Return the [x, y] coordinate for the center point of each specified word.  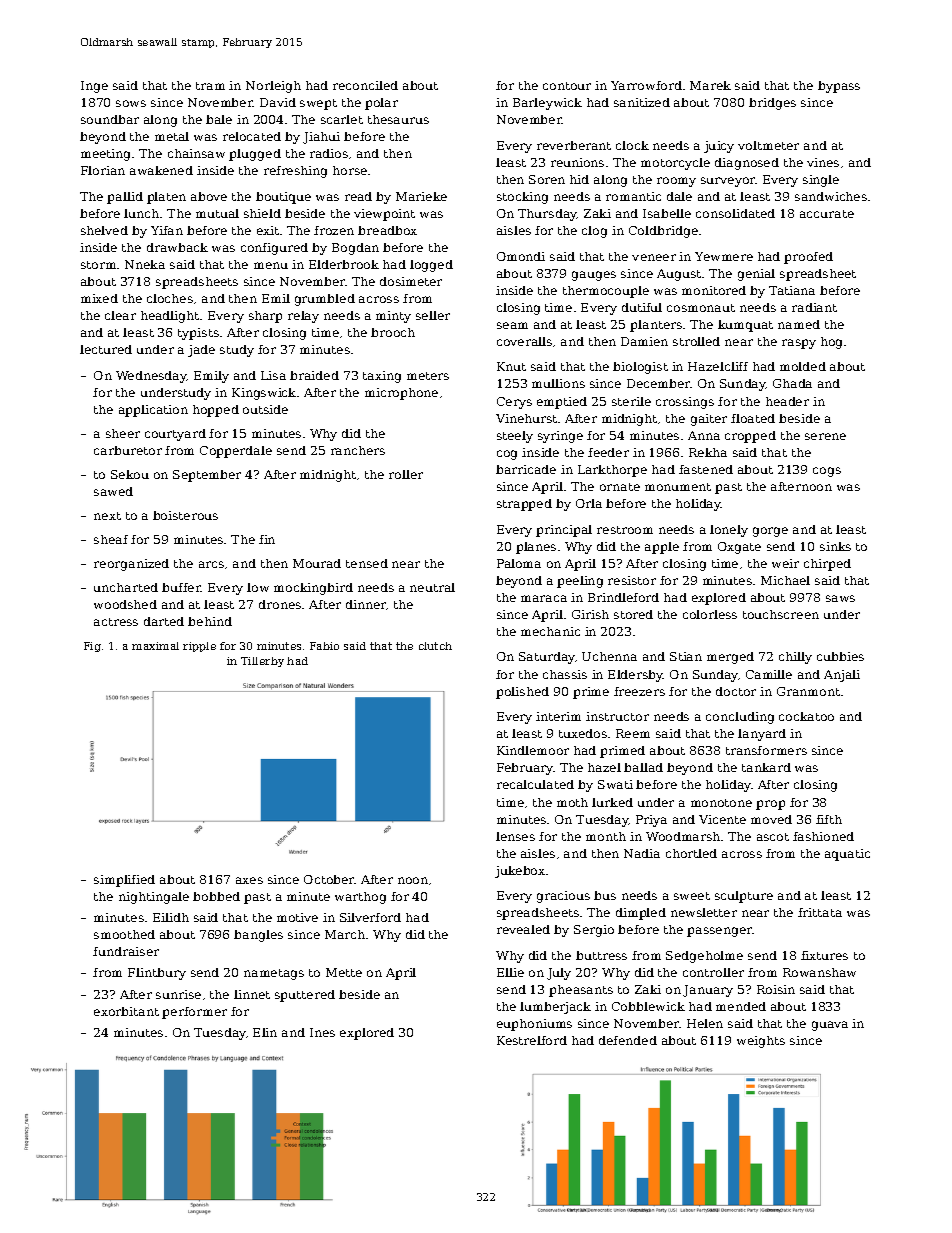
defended [628, 1040]
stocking [522, 198]
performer [194, 1013]
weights [761, 1042]
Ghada [792, 383]
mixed [99, 298]
